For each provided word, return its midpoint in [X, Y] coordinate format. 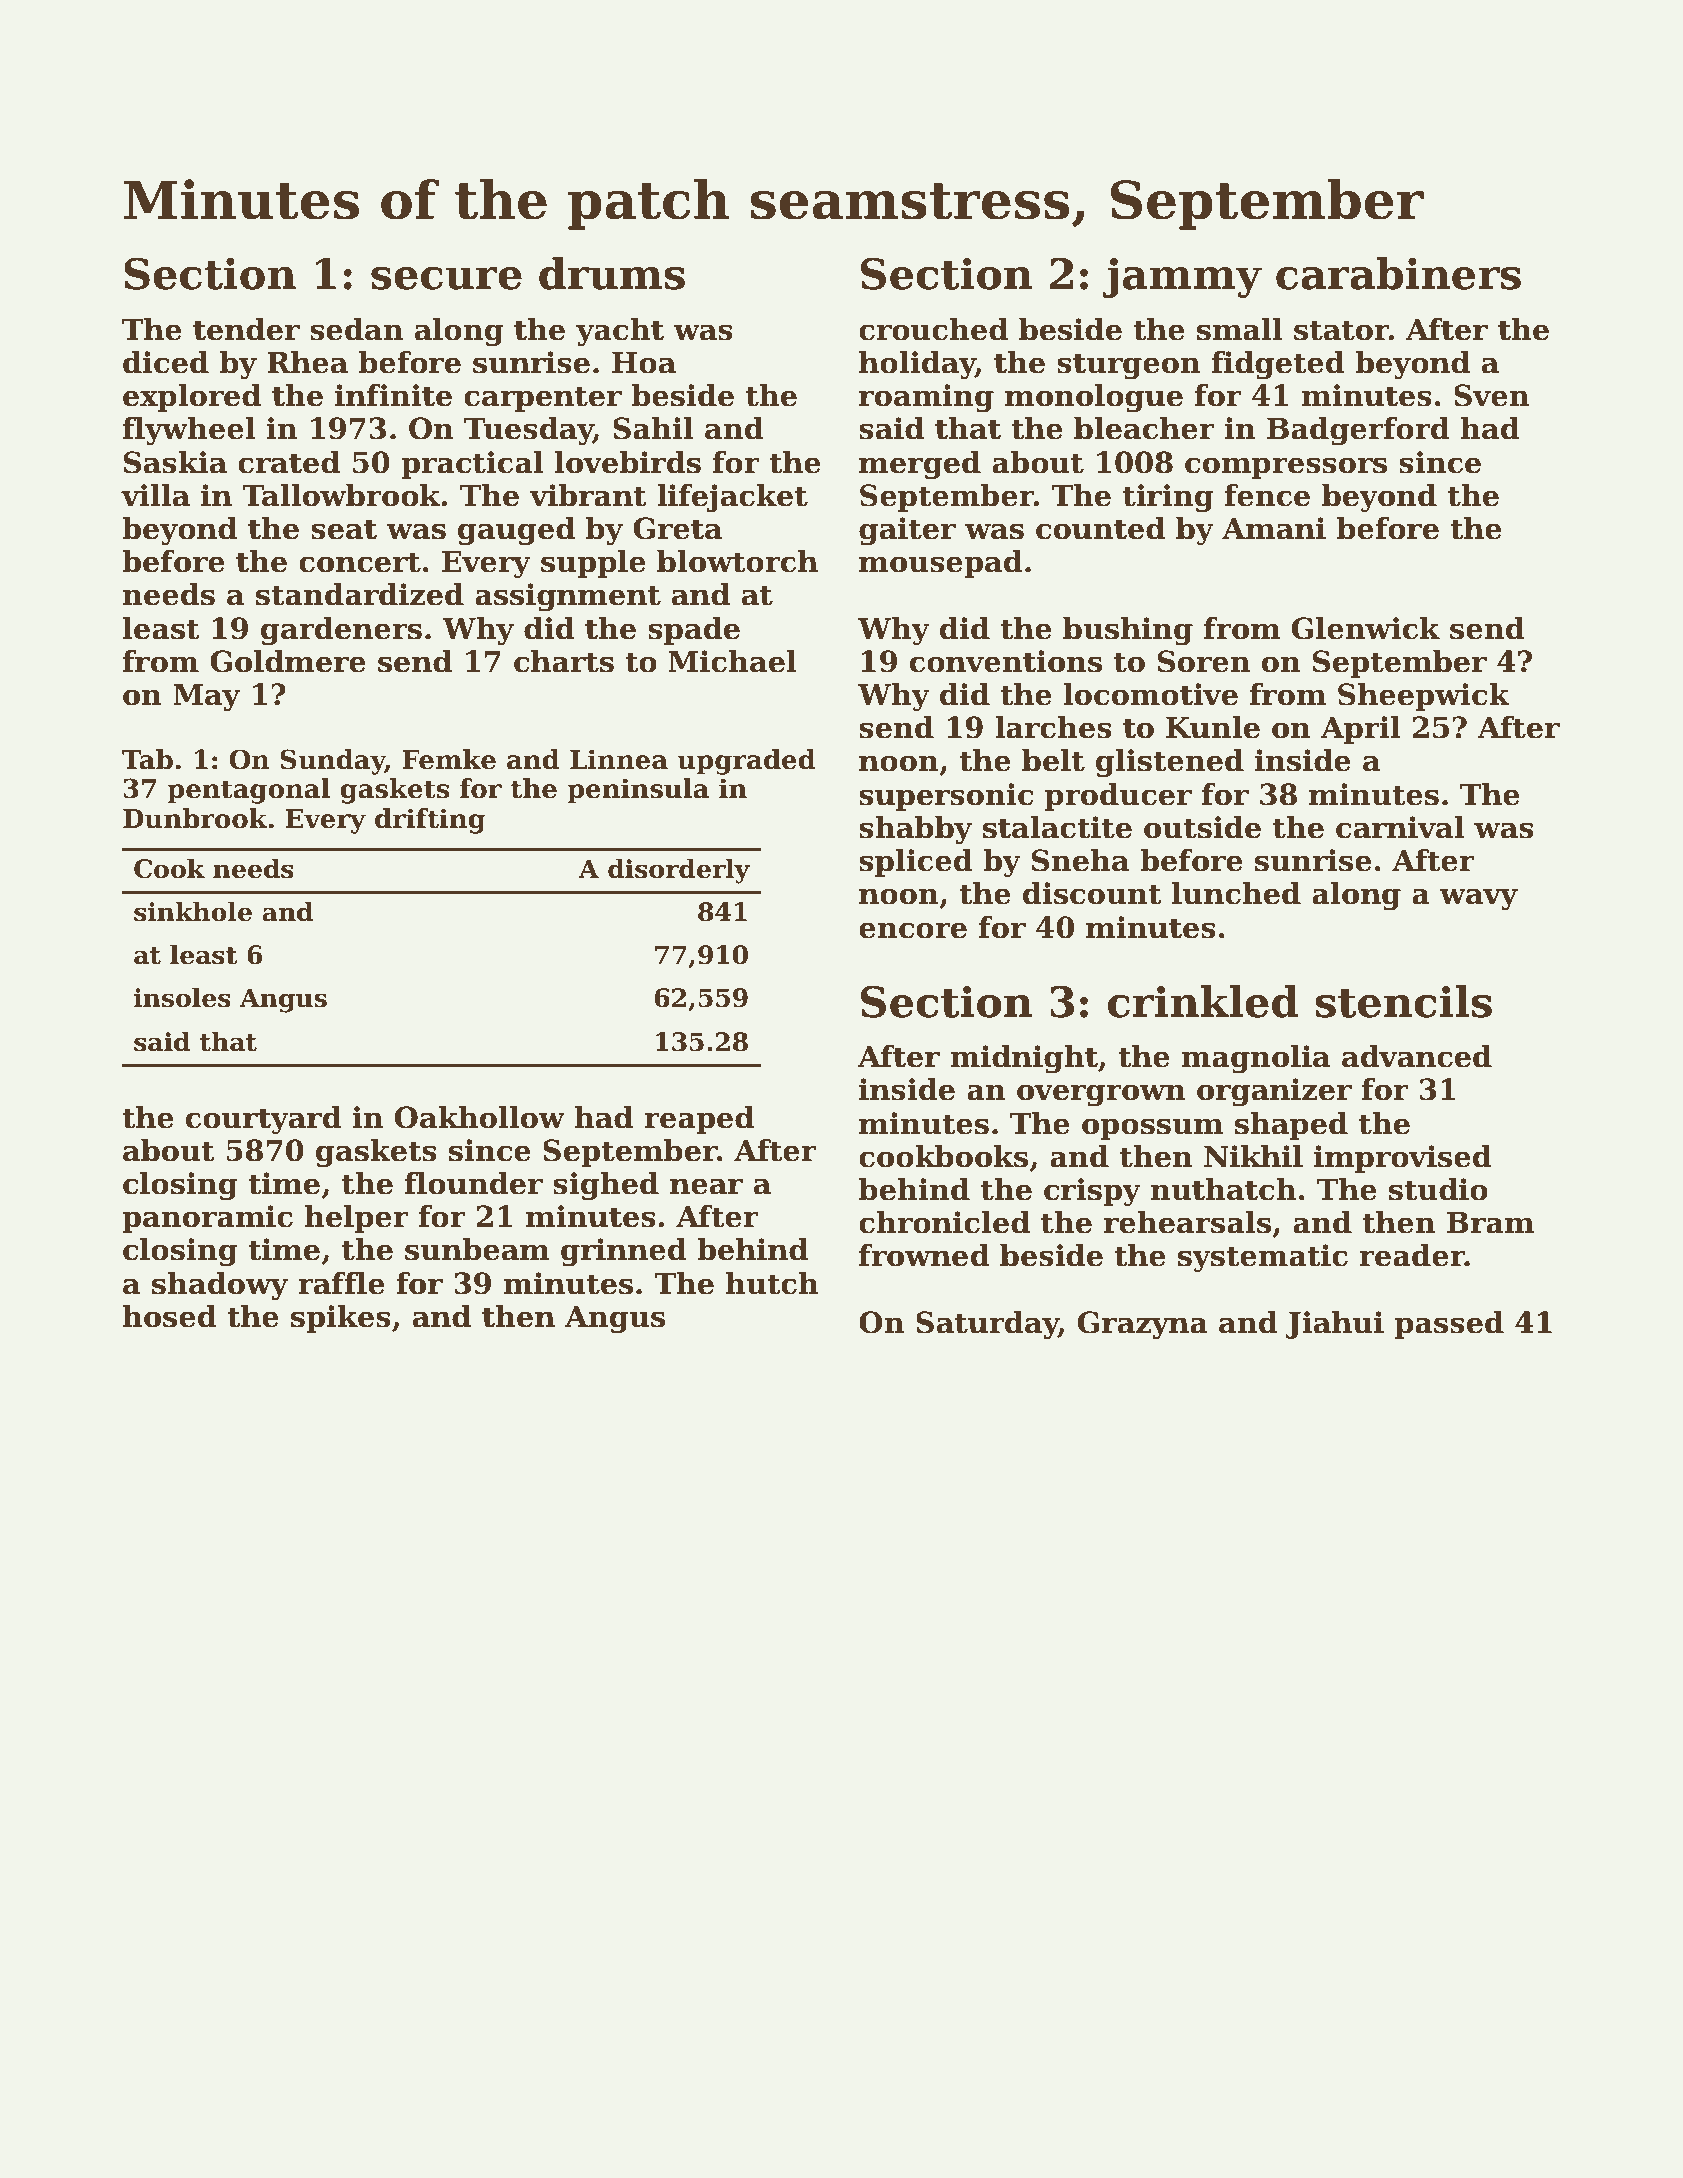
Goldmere [288, 661]
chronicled [944, 1222]
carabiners [1398, 273]
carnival [1400, 827]
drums [612, 273]
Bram [1490, 1223]
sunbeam [477, 1249]
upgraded [746, 762]
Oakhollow [480, 1117]
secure [446, 278]
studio [1438, 1189]
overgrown [1101, 1095]
